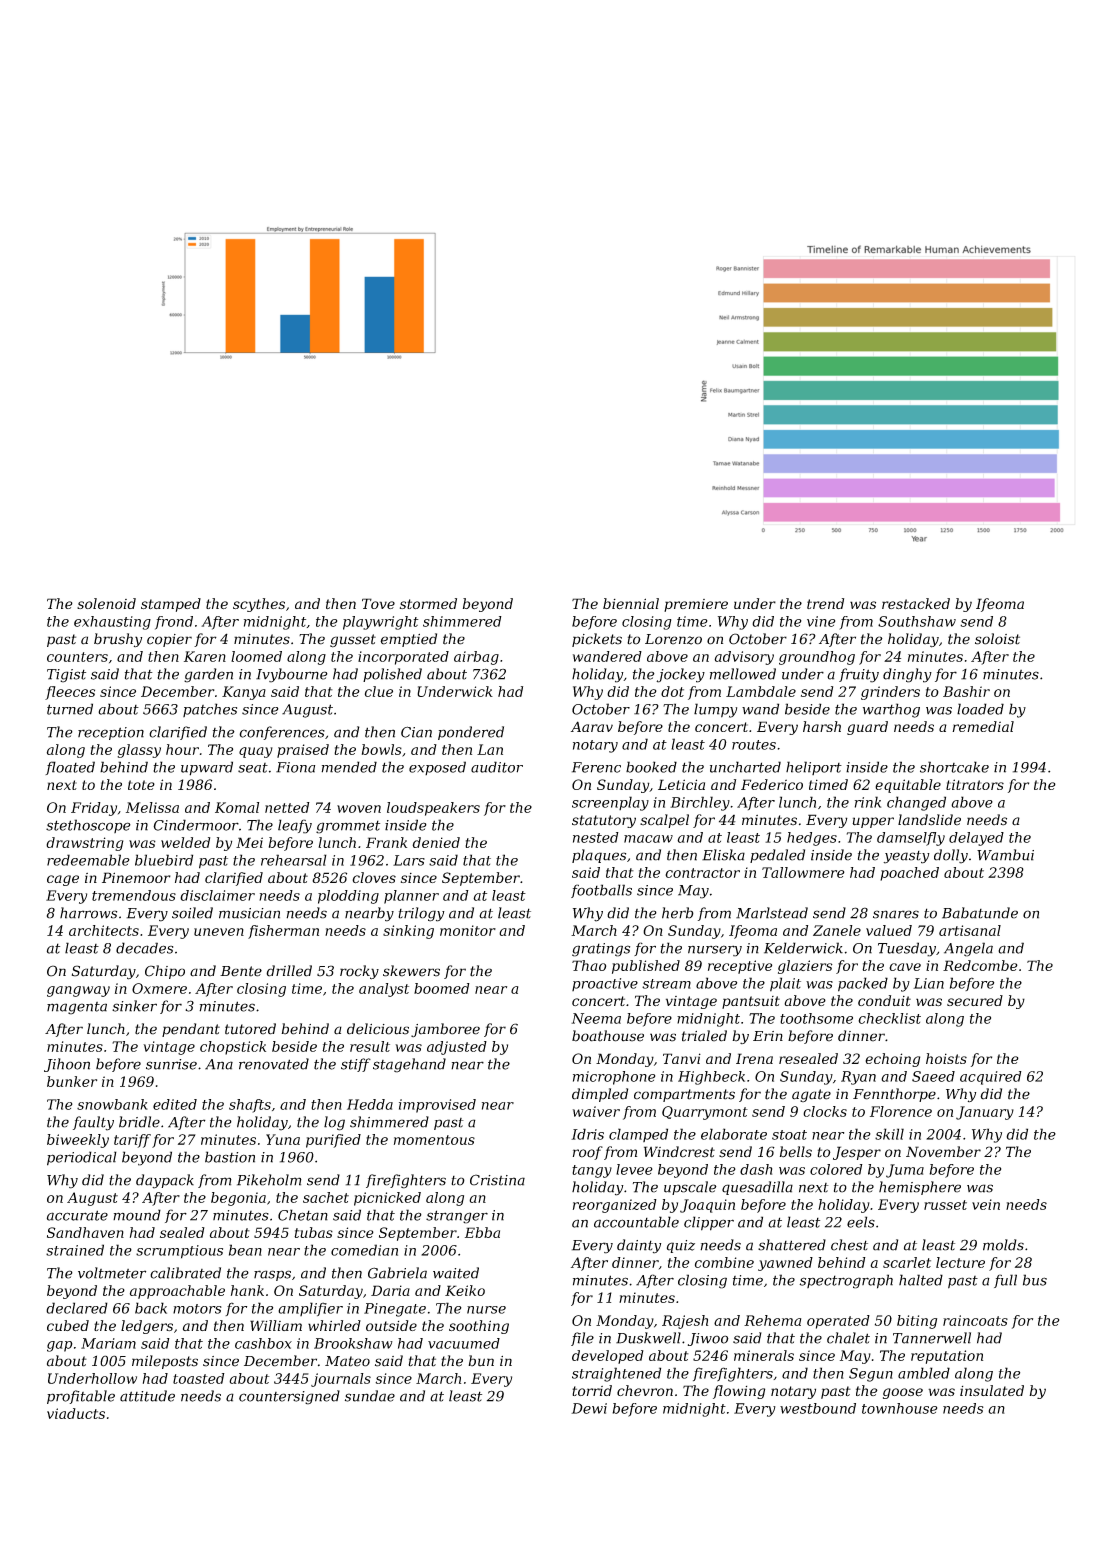  What do you see at coordinates (78, 991) in the screenshot?
I see `gangway` at bounding box center [78, 991].
